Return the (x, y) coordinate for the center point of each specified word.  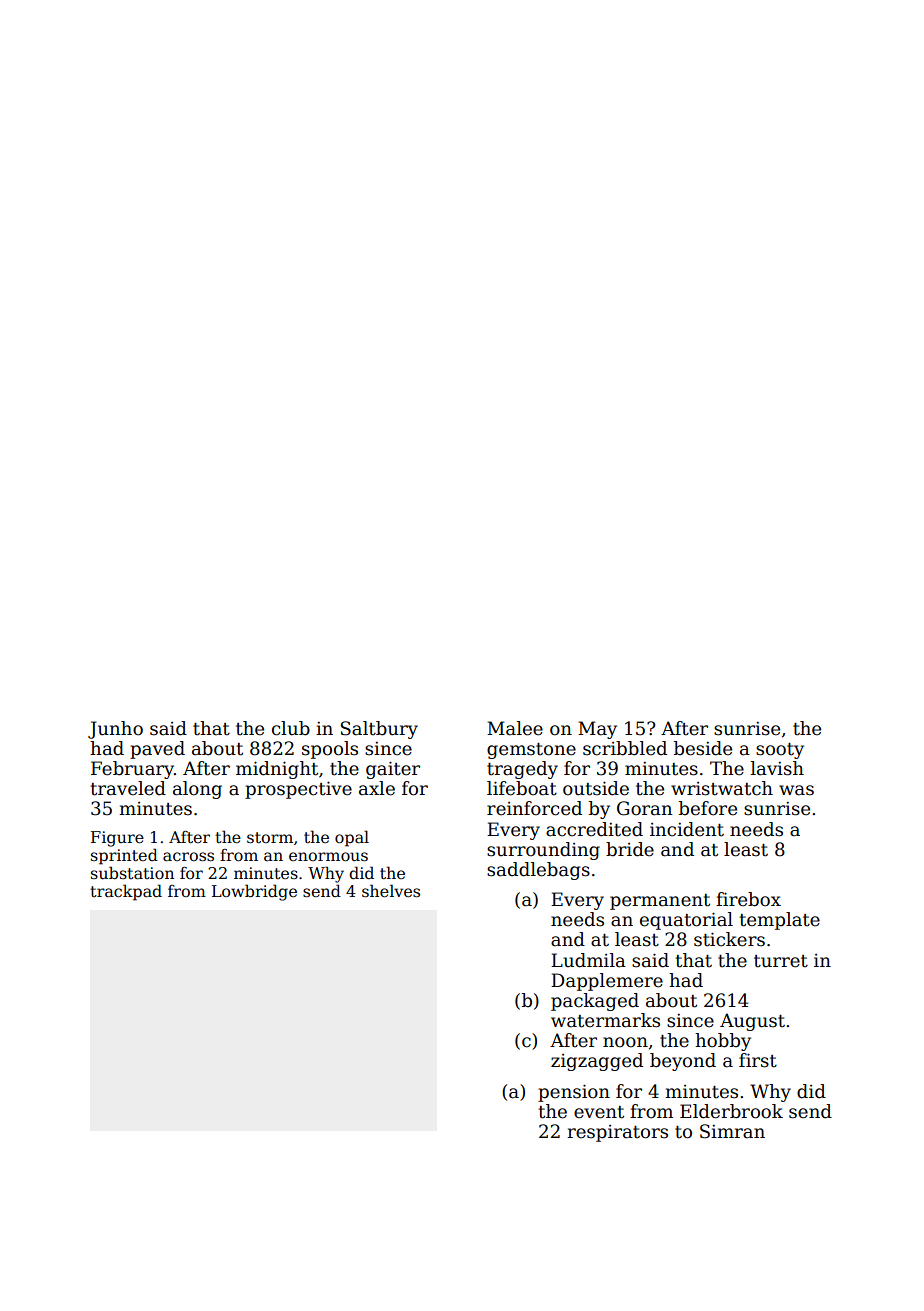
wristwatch (722, 788)
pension (574, 1093)
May (597, 730)
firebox (748, 899)
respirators (617, 1133)
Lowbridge (254, 892)
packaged (595, 1002)
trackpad (126, 892)
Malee (515, 728)
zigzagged (597, 1062)
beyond (683, 1062)
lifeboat (522, 788)
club (291, 728)
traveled (128, 788)
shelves (391, 891)
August (752, 1022)
